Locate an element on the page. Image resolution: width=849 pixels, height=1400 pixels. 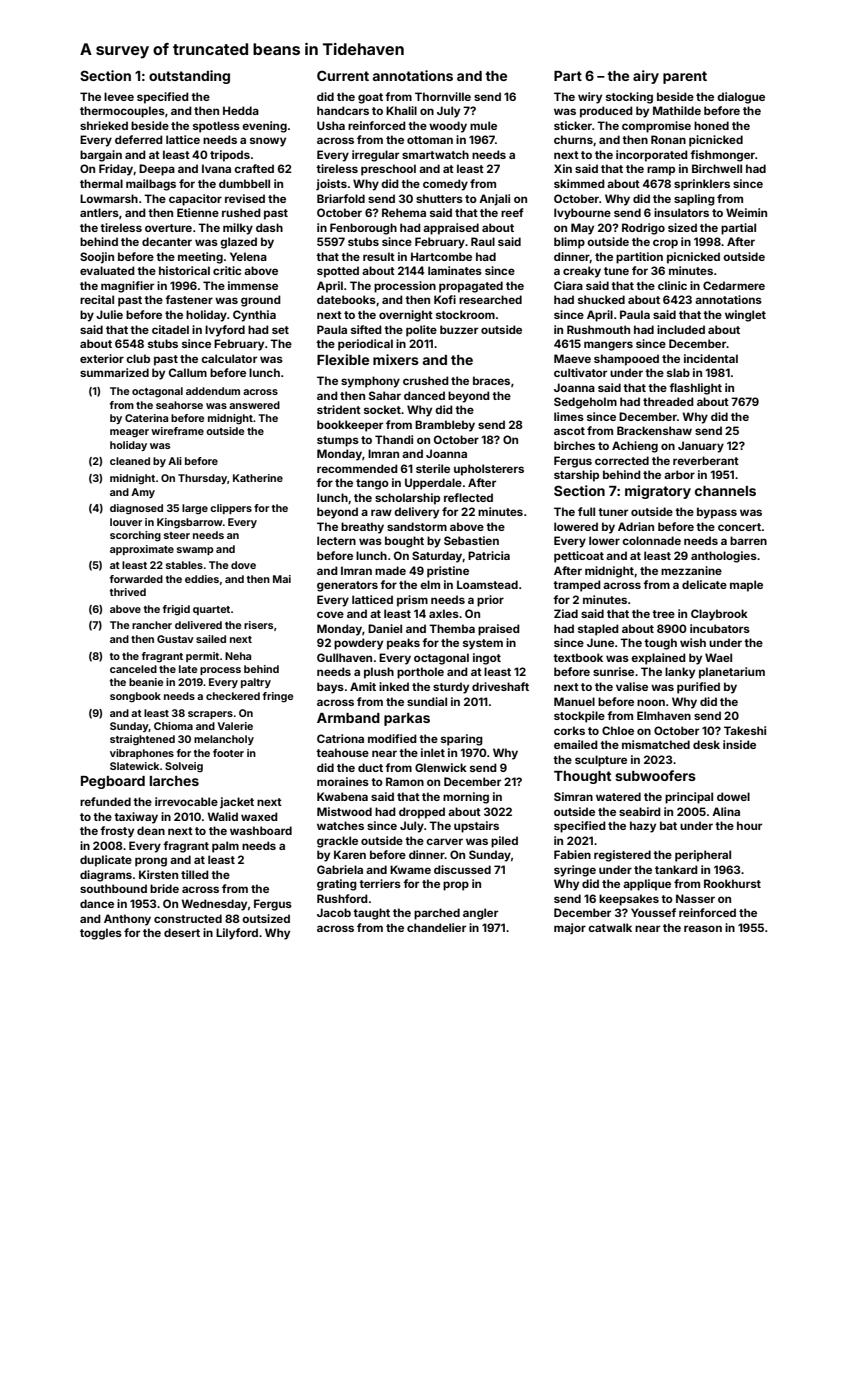
inside is located at coordinates (739, 744).
